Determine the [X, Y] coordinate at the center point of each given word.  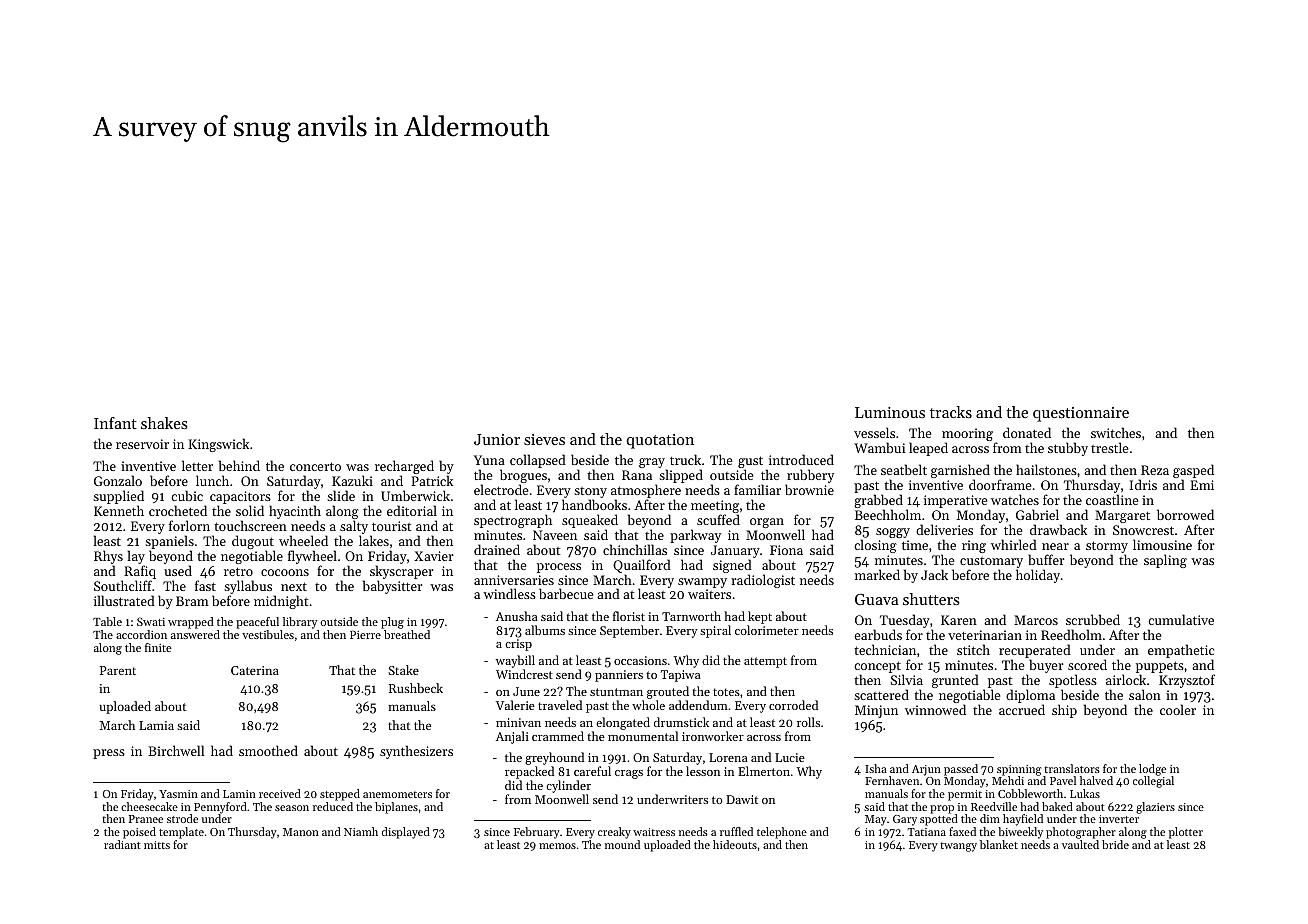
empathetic [1181, 651]
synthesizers [416, 752]
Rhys [108, 557]
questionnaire [1081, 414]
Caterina [255, 670]
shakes [164, 423]
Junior [497, 439]
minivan [518, 722]
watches [1015, 499]
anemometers [397, 794]
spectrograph [513, 521]
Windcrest [524, 674]
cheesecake [149, 806]
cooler [1178, 709]
